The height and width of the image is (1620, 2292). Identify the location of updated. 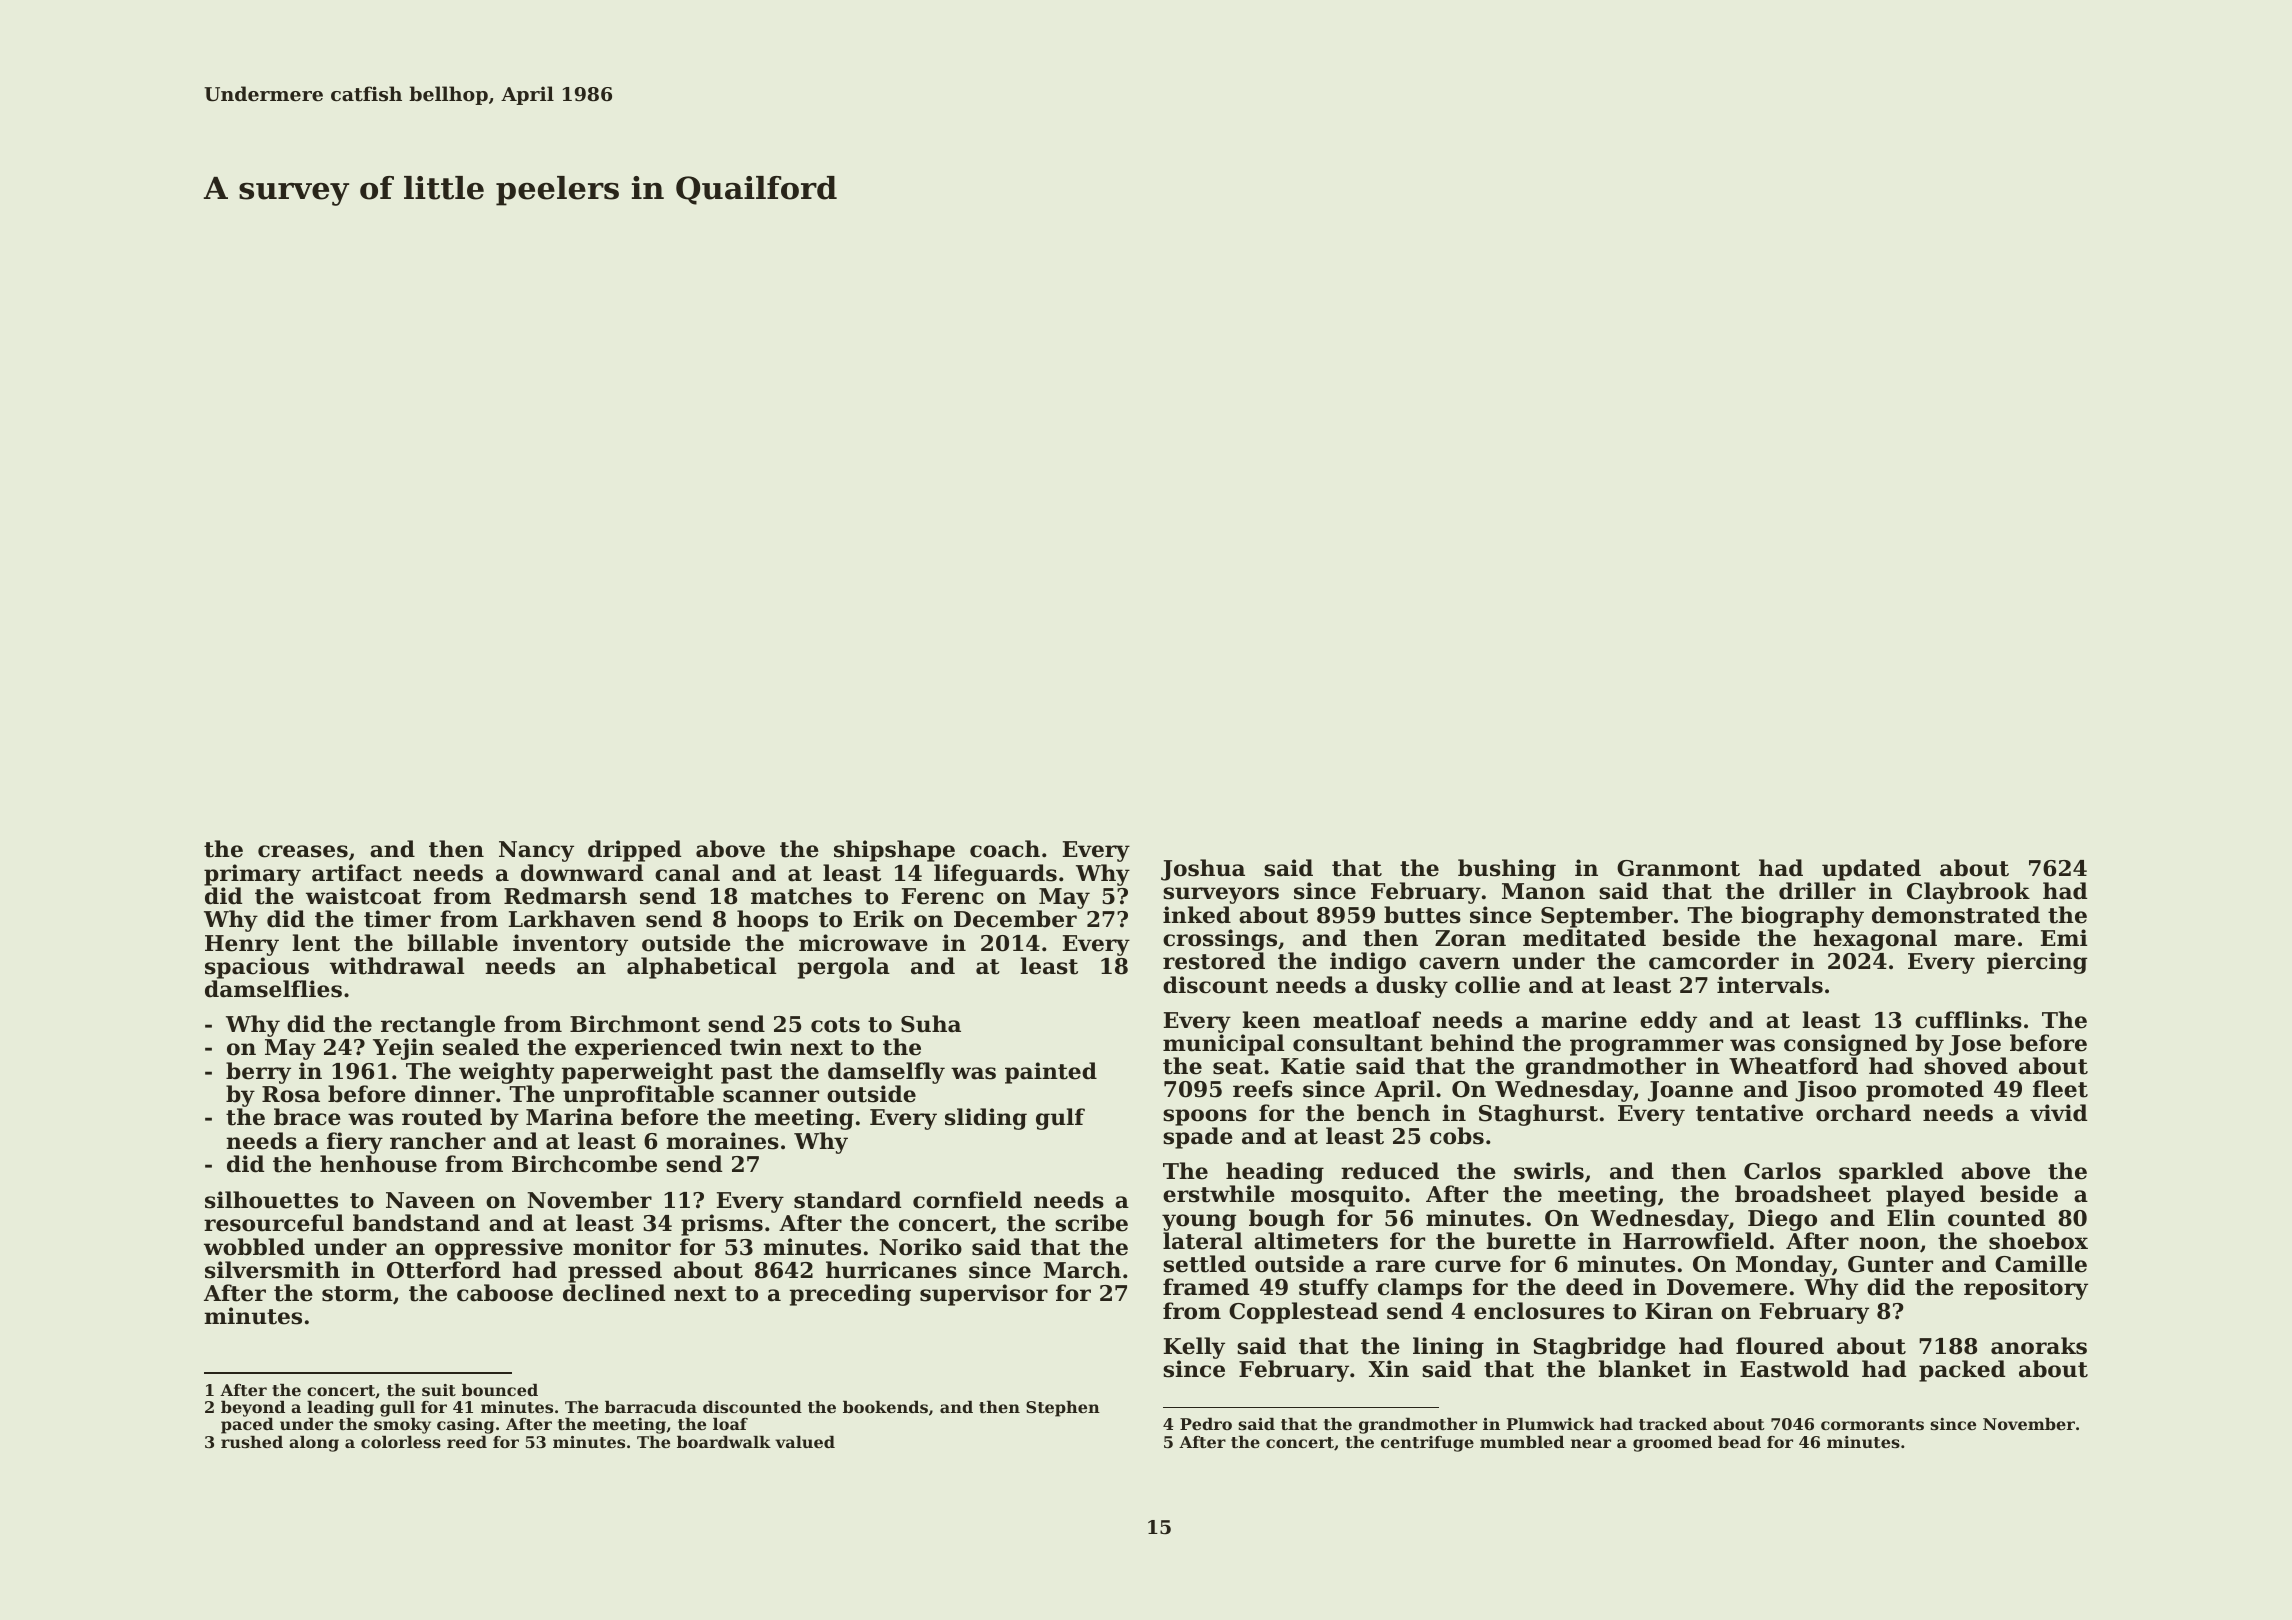
(1871, 870).
